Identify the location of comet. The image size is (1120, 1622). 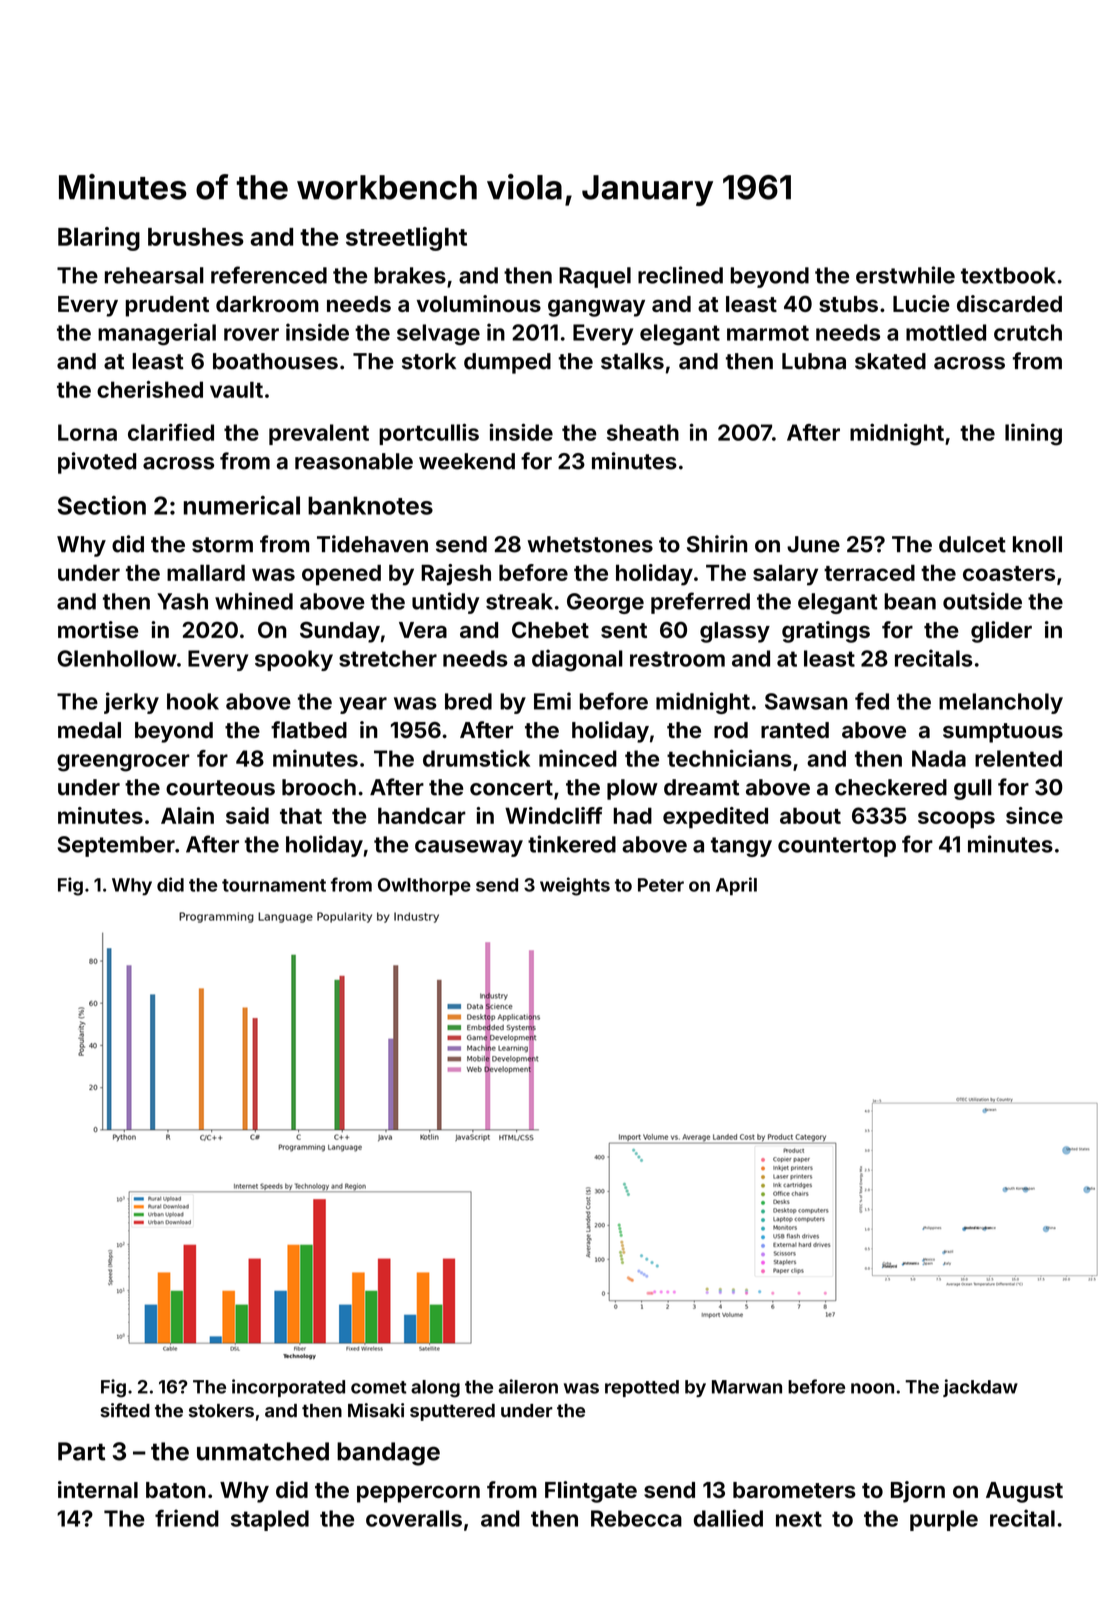
(379, 1387).
